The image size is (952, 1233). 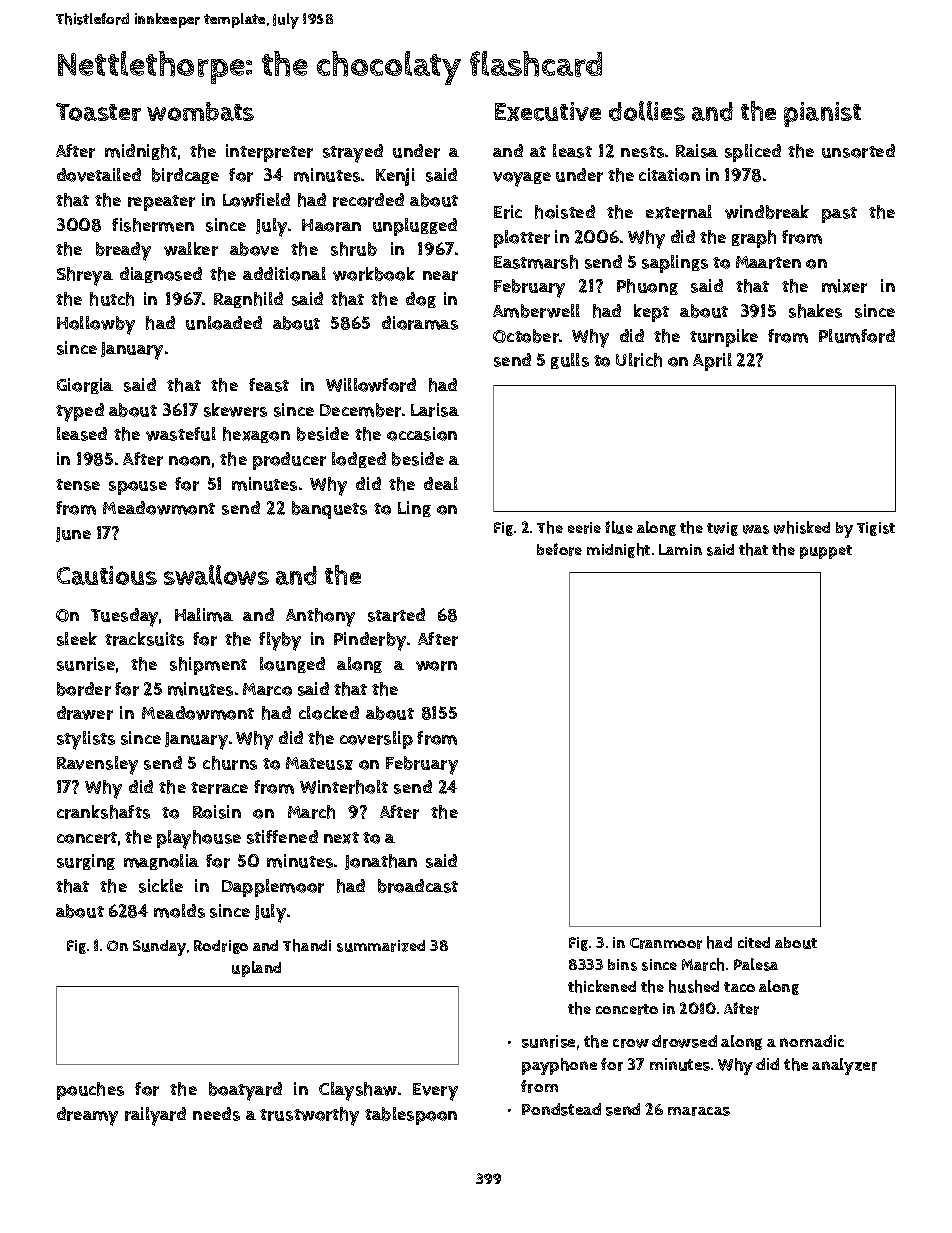 I want to click on Kenji, so click(x=395, y=177).
